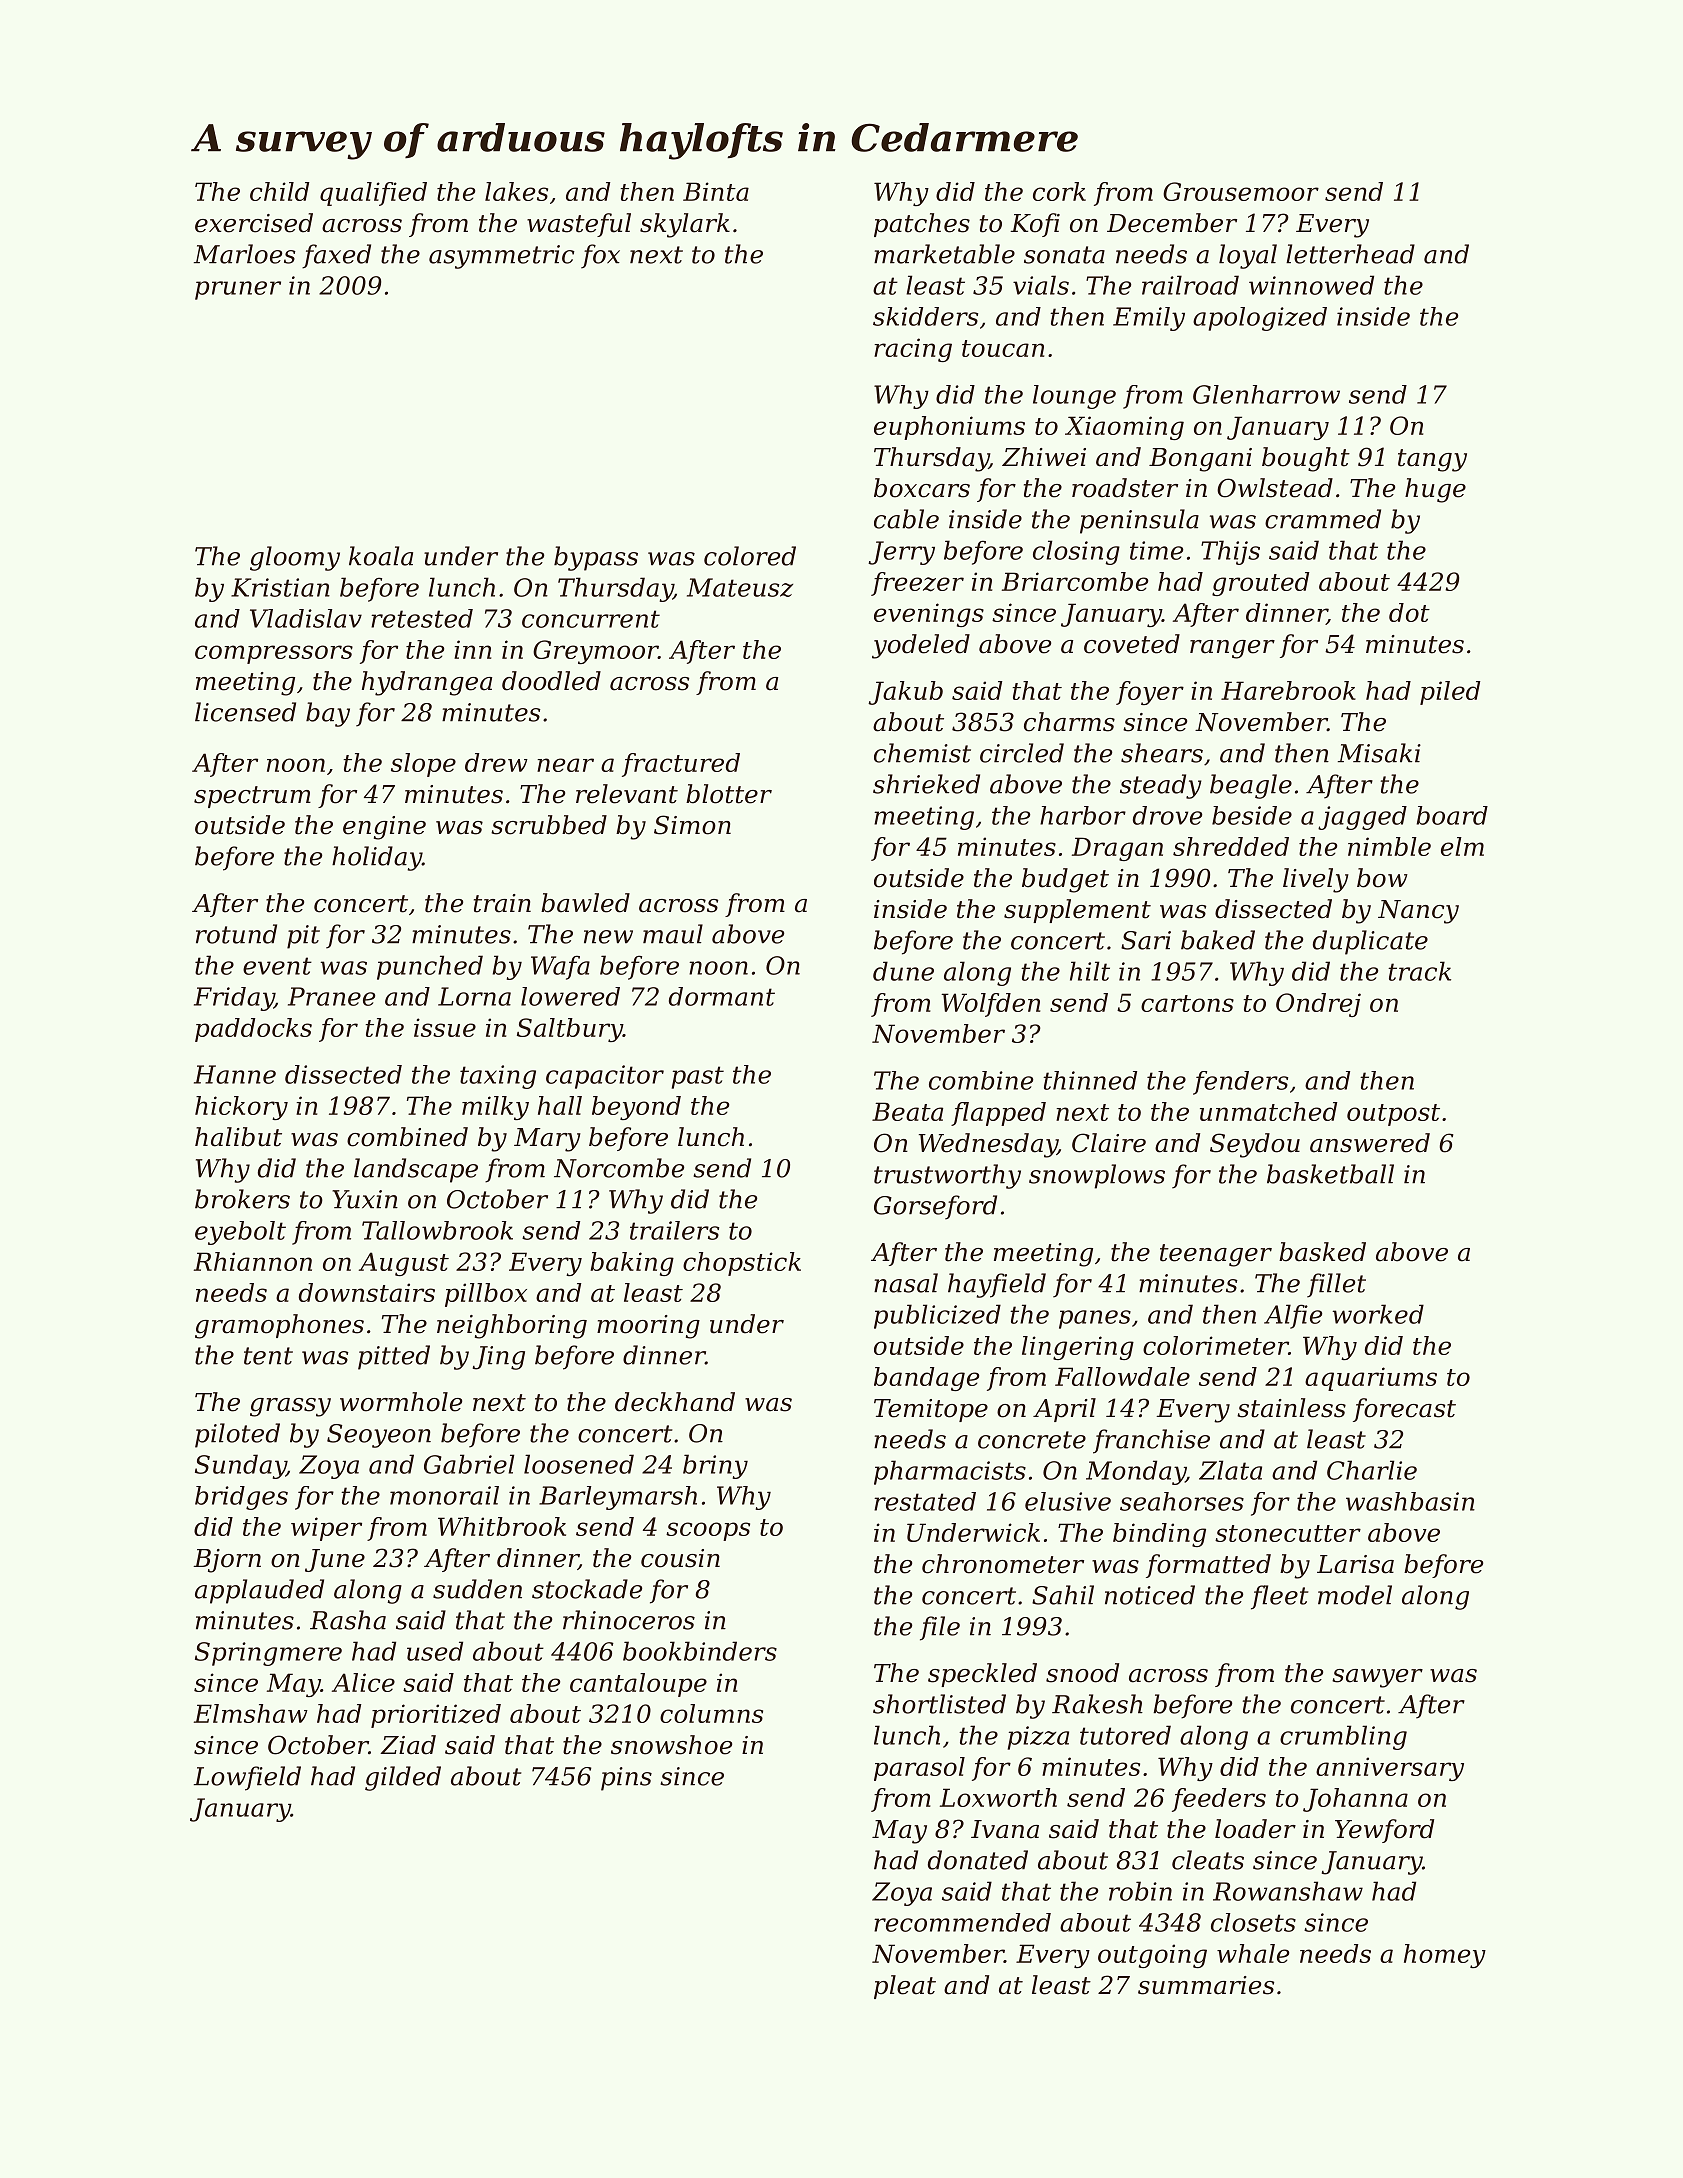 The width and height of the screenshot is (1683, 2178). What do you see at coordinates (698, 1077) in the screenshot?
I see `past` at bounding box center [698, 1077].
